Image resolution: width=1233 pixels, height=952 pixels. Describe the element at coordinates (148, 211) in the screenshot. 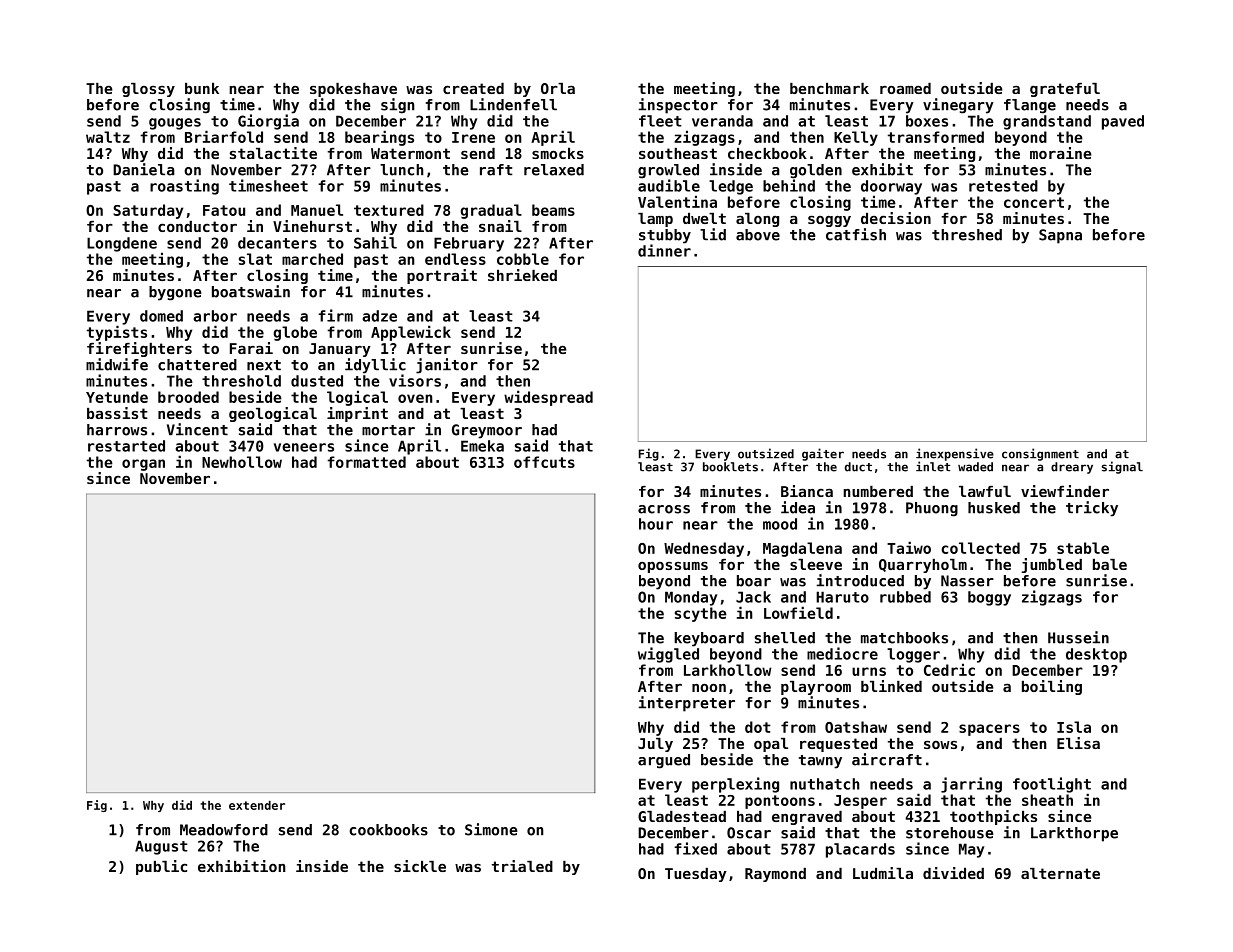

I see `Saturday` at that location.
